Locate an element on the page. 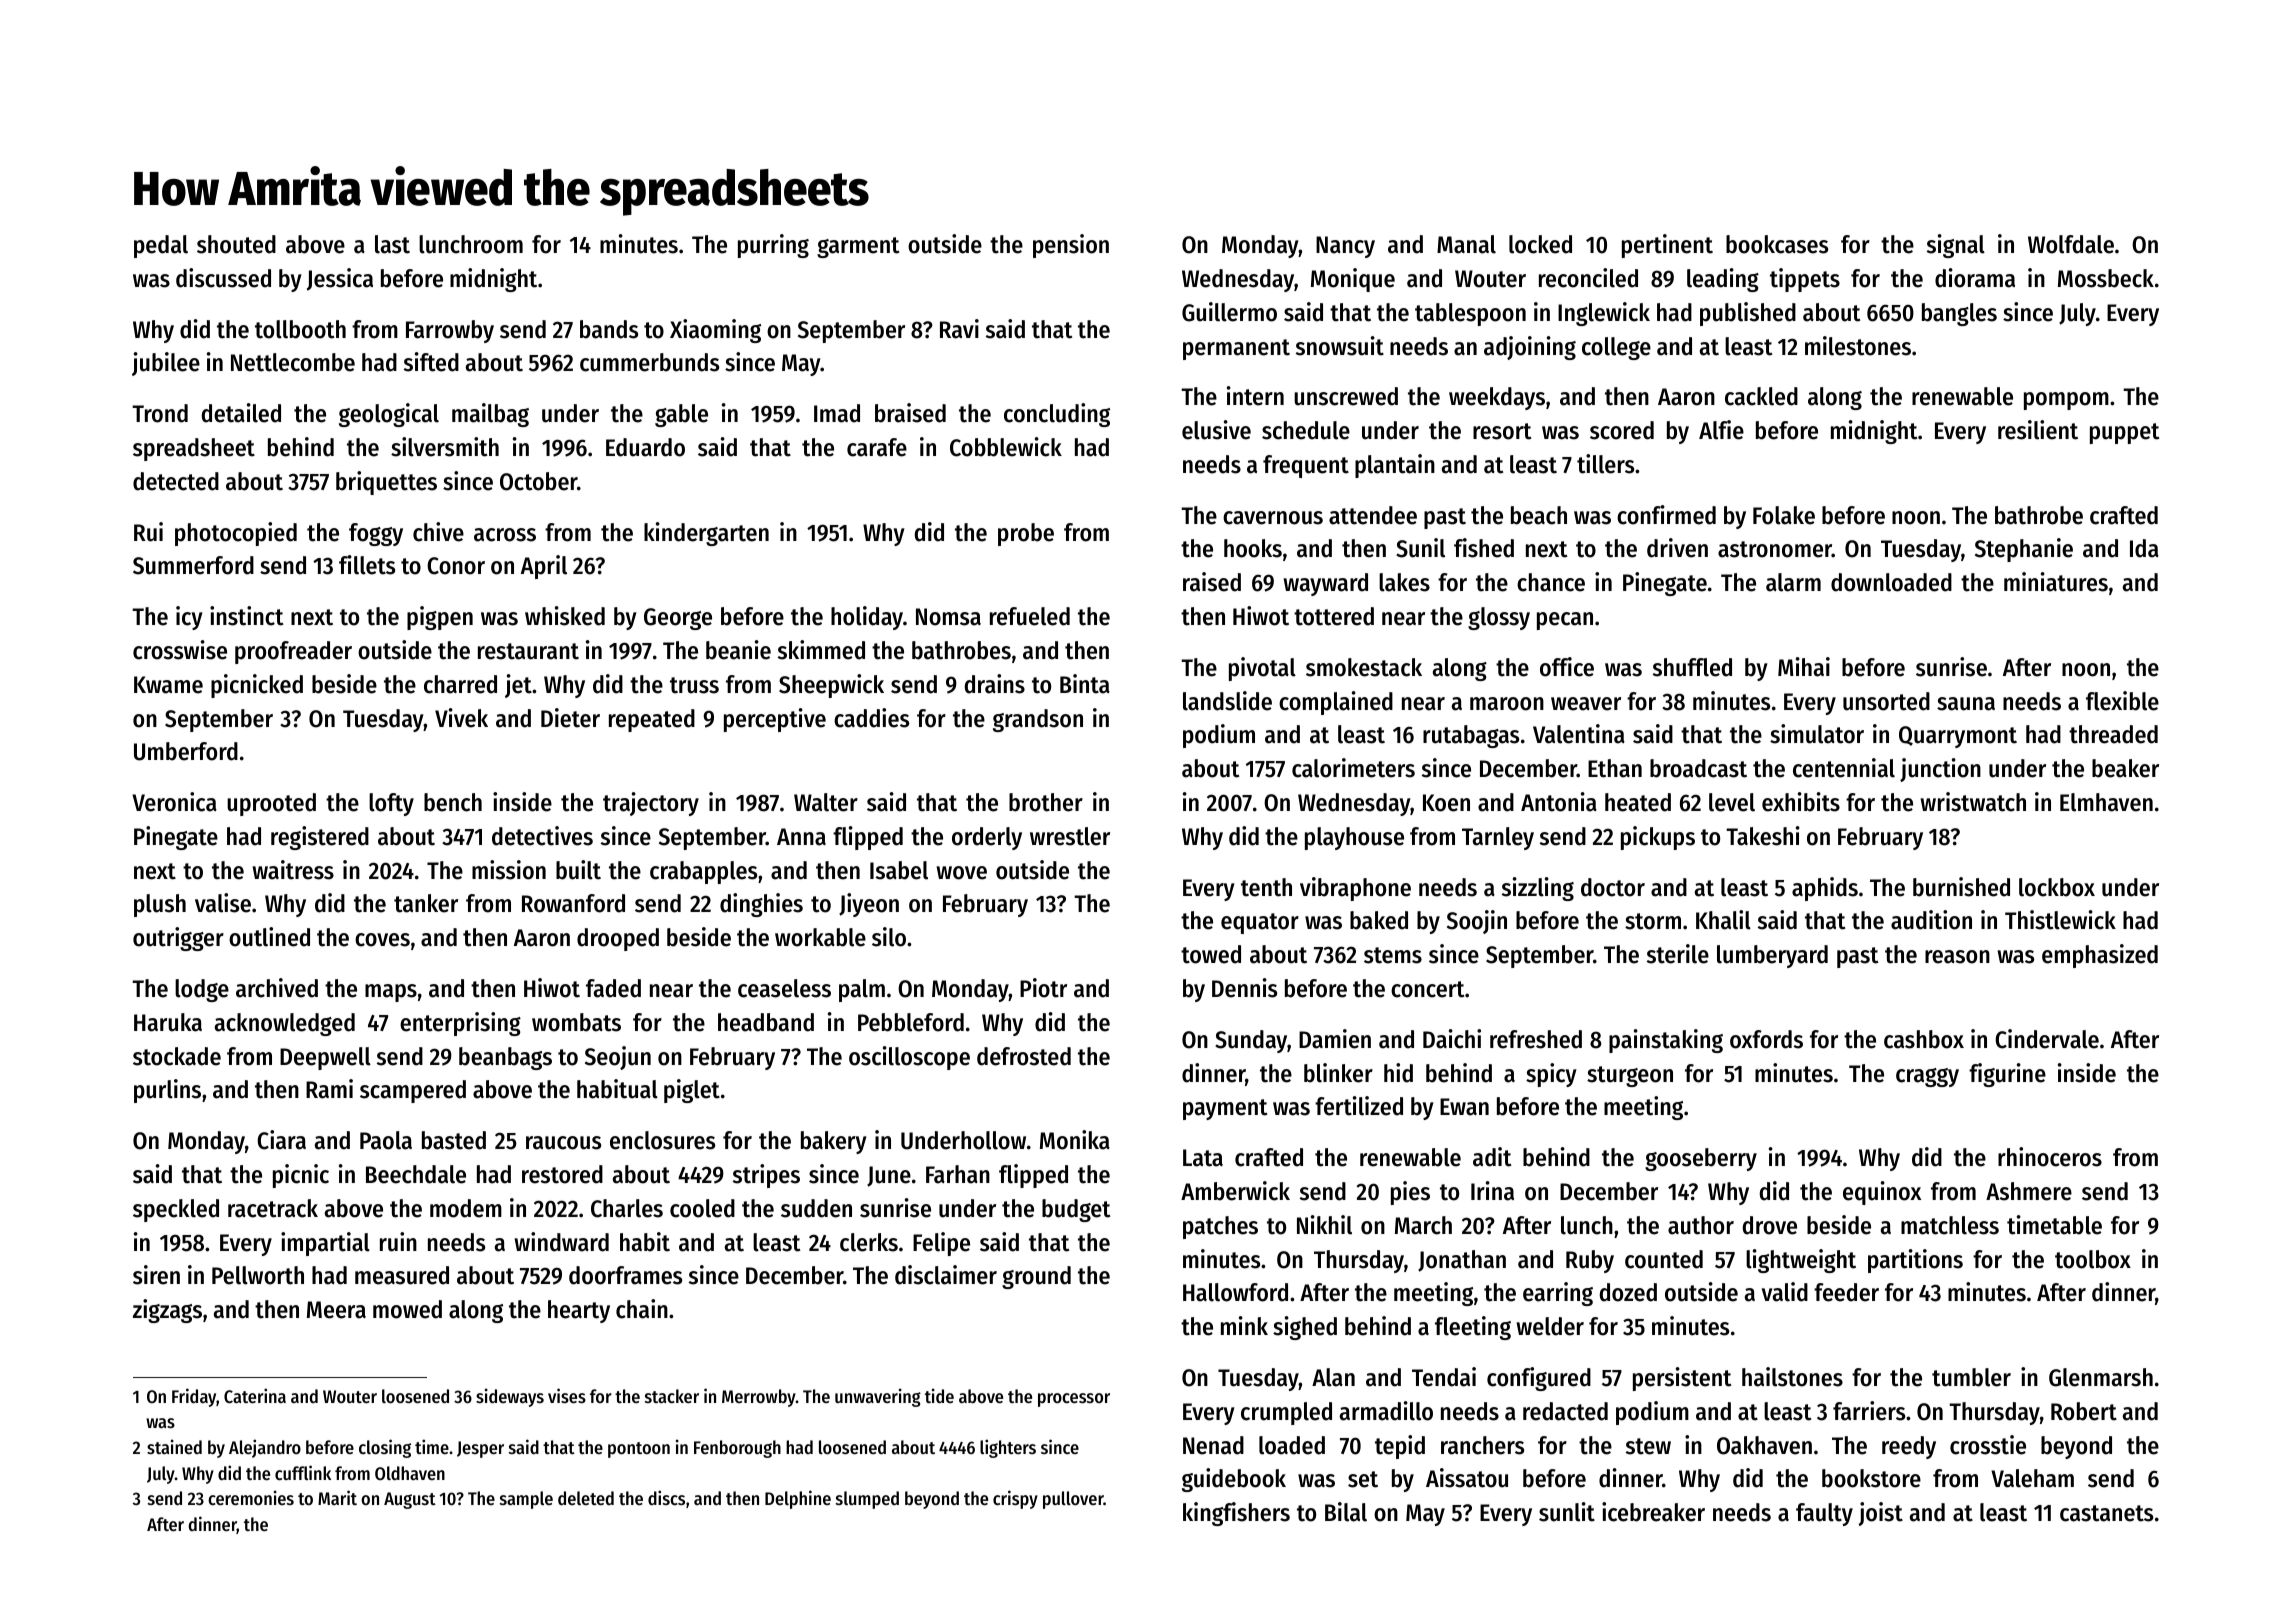 This page has width=2292, height=1620. Veronica is located at coordinates (174, 802).
